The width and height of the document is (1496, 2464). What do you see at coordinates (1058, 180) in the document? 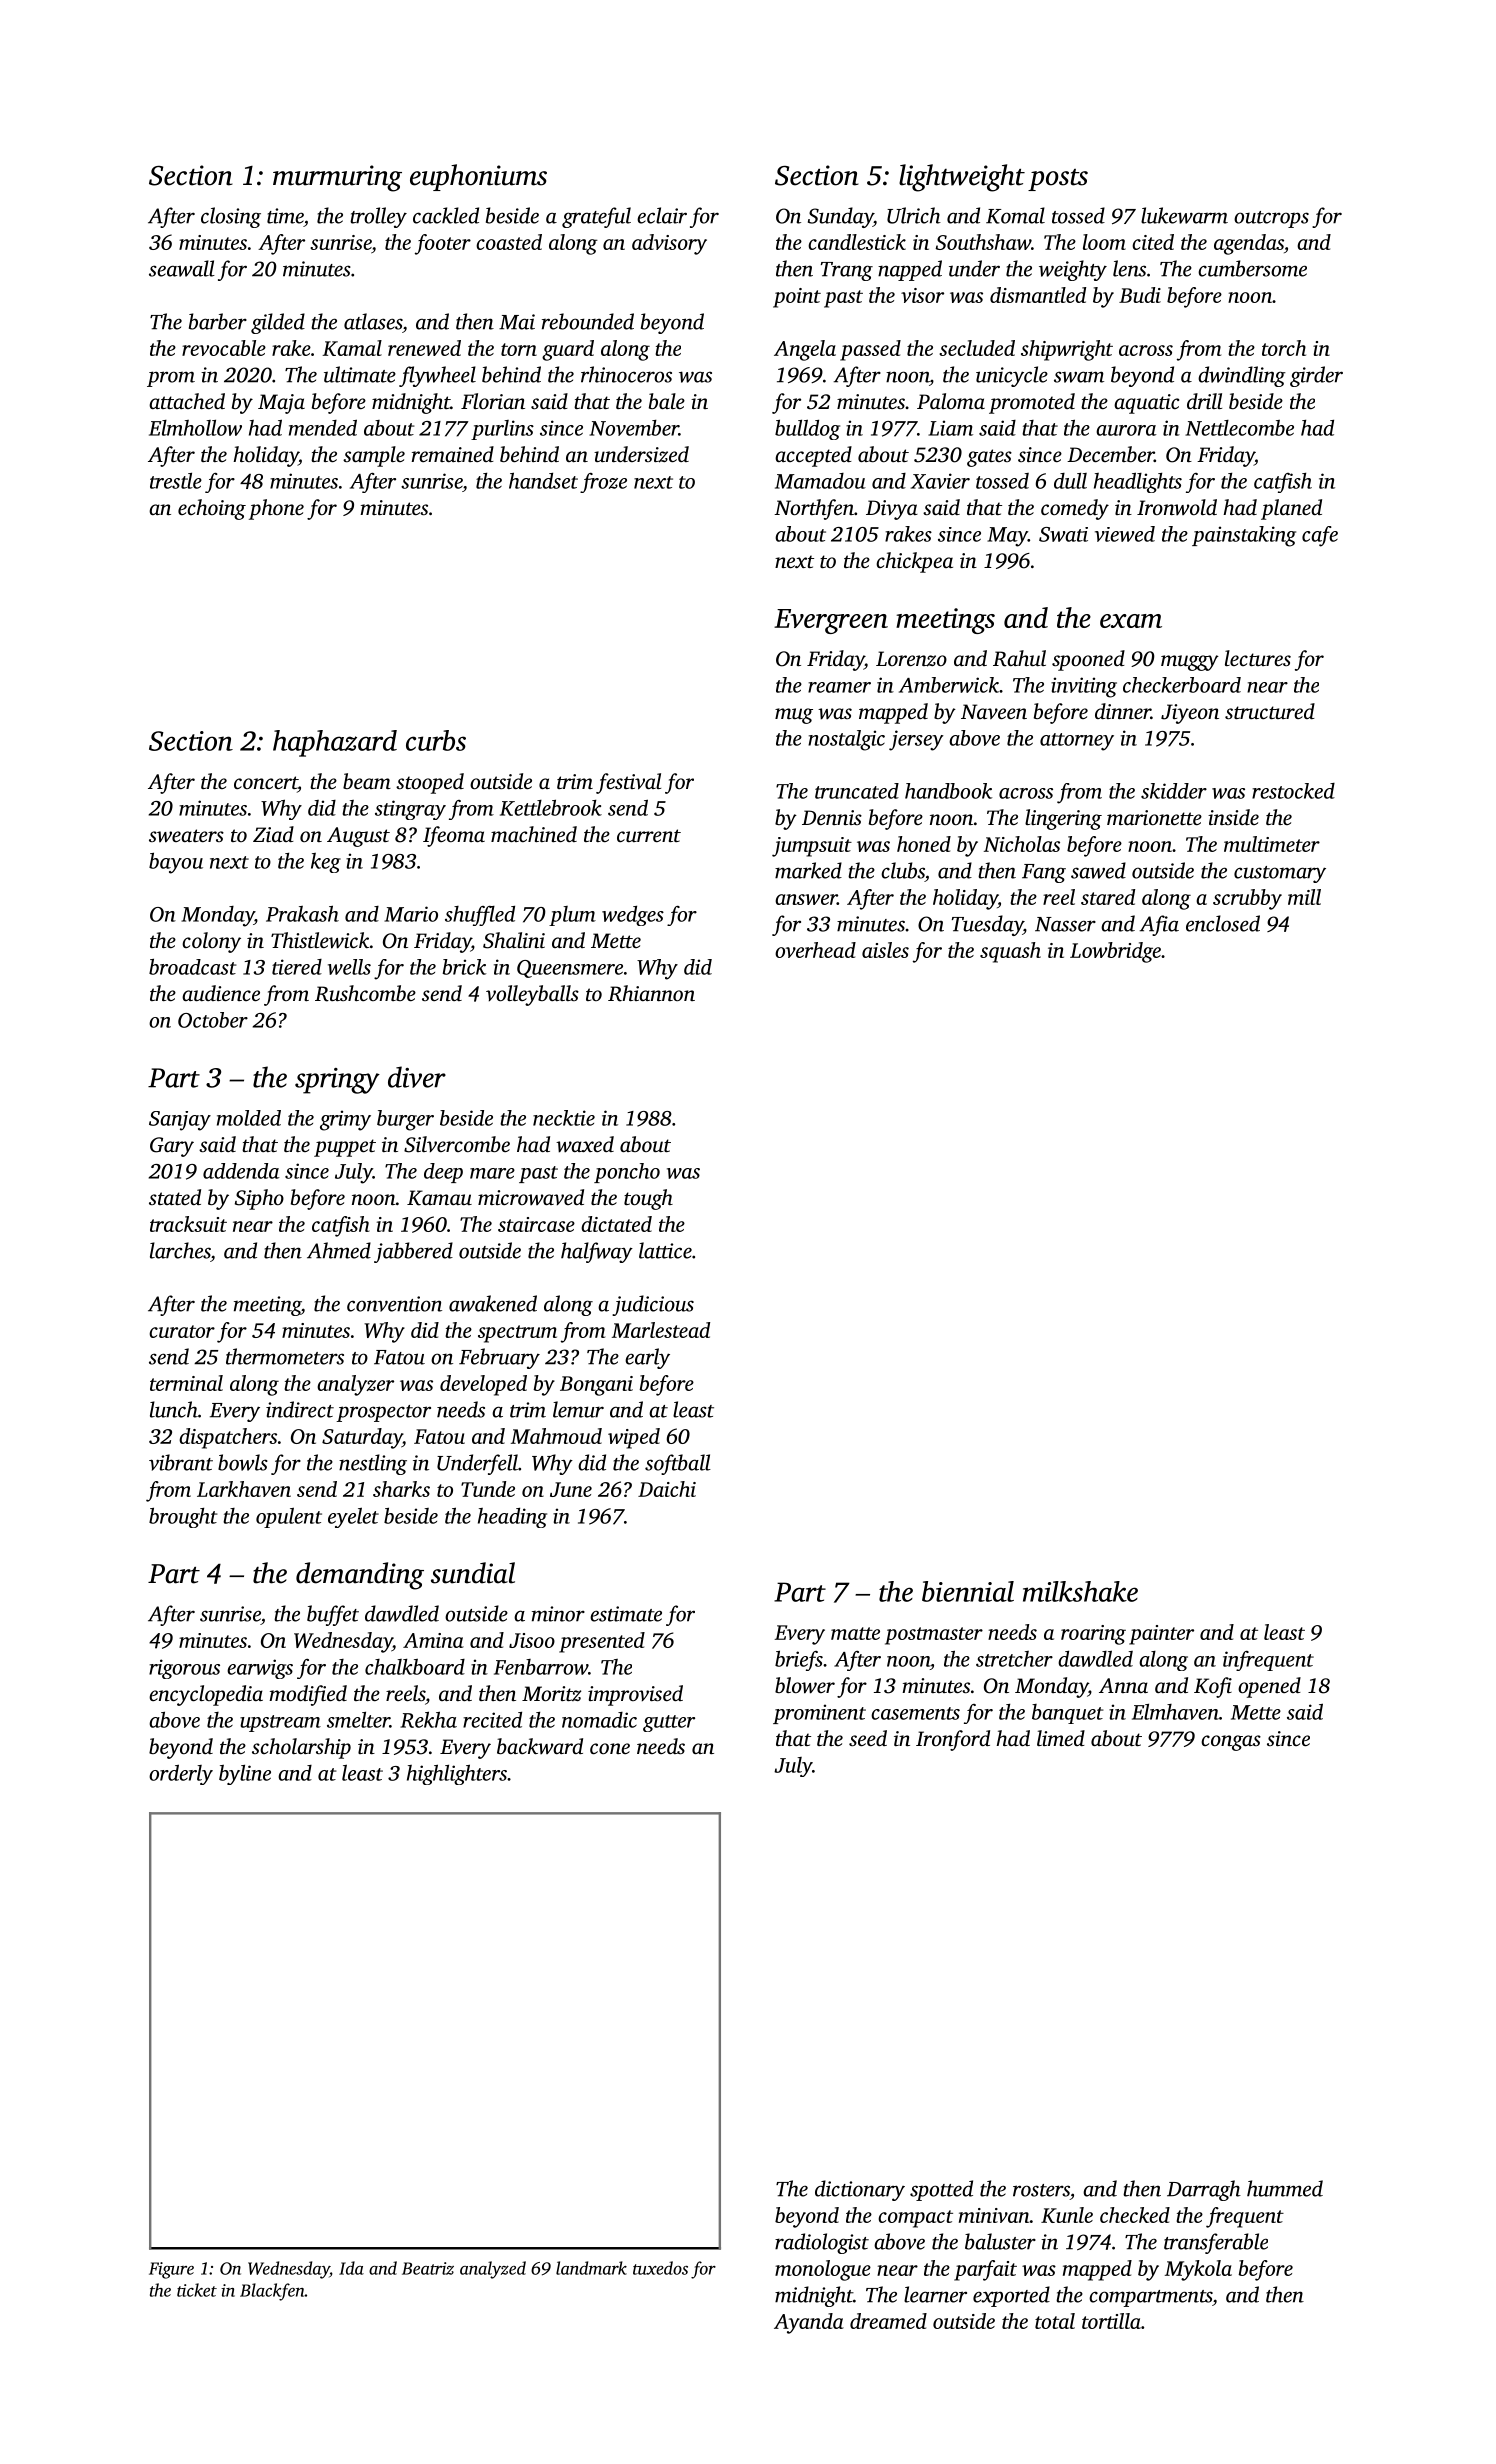
I see `posts` at bounding box center [1058, 180].
